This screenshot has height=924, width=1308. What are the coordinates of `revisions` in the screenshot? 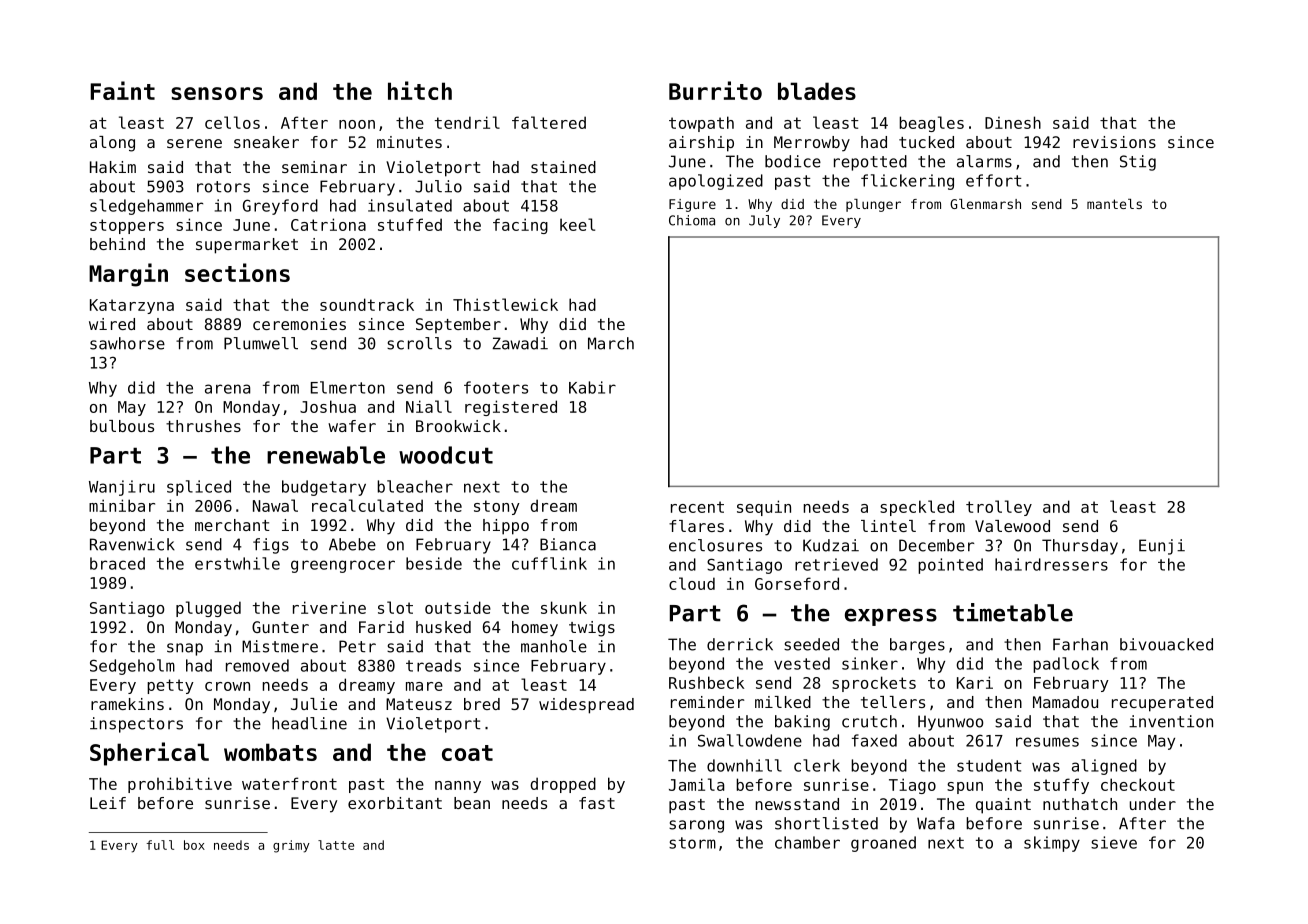 It's located at (1114, 142).
